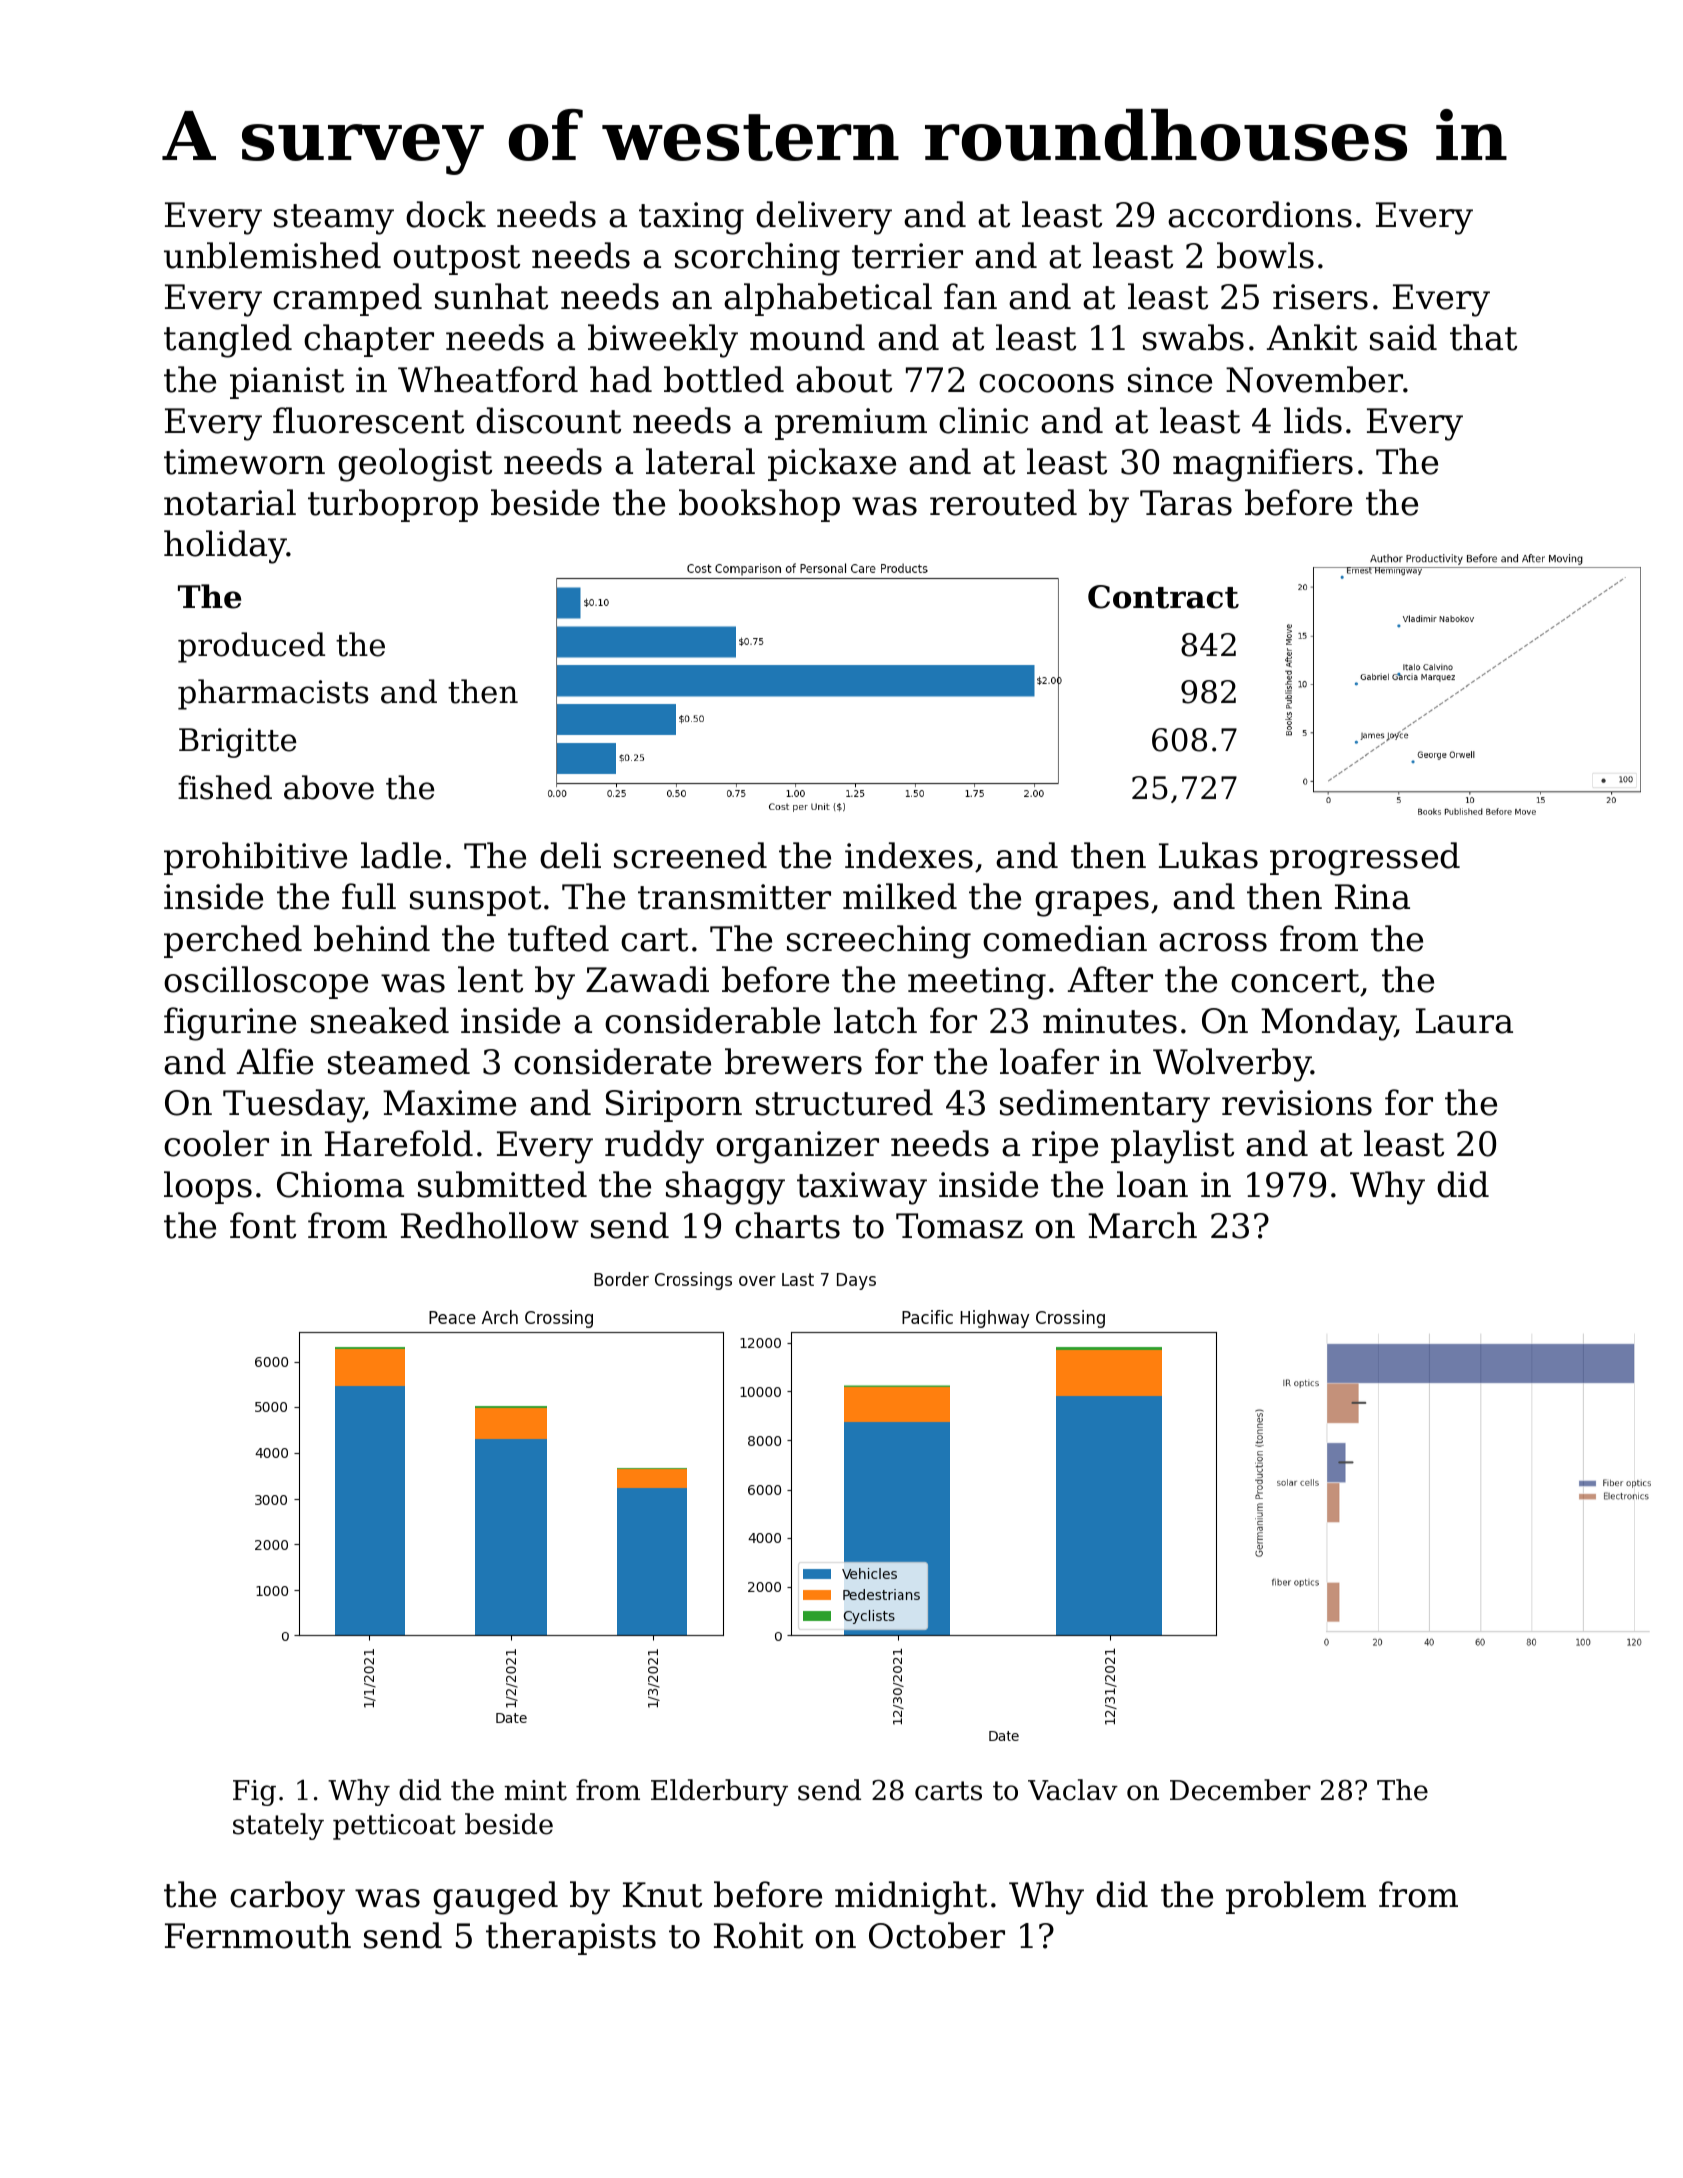 Image resolution: width=1683 pixels, height=2178 pixels. What do you see at coordinates (446, 214) in the screenshot?
I see `dock` at bounding box center [446, 214].
